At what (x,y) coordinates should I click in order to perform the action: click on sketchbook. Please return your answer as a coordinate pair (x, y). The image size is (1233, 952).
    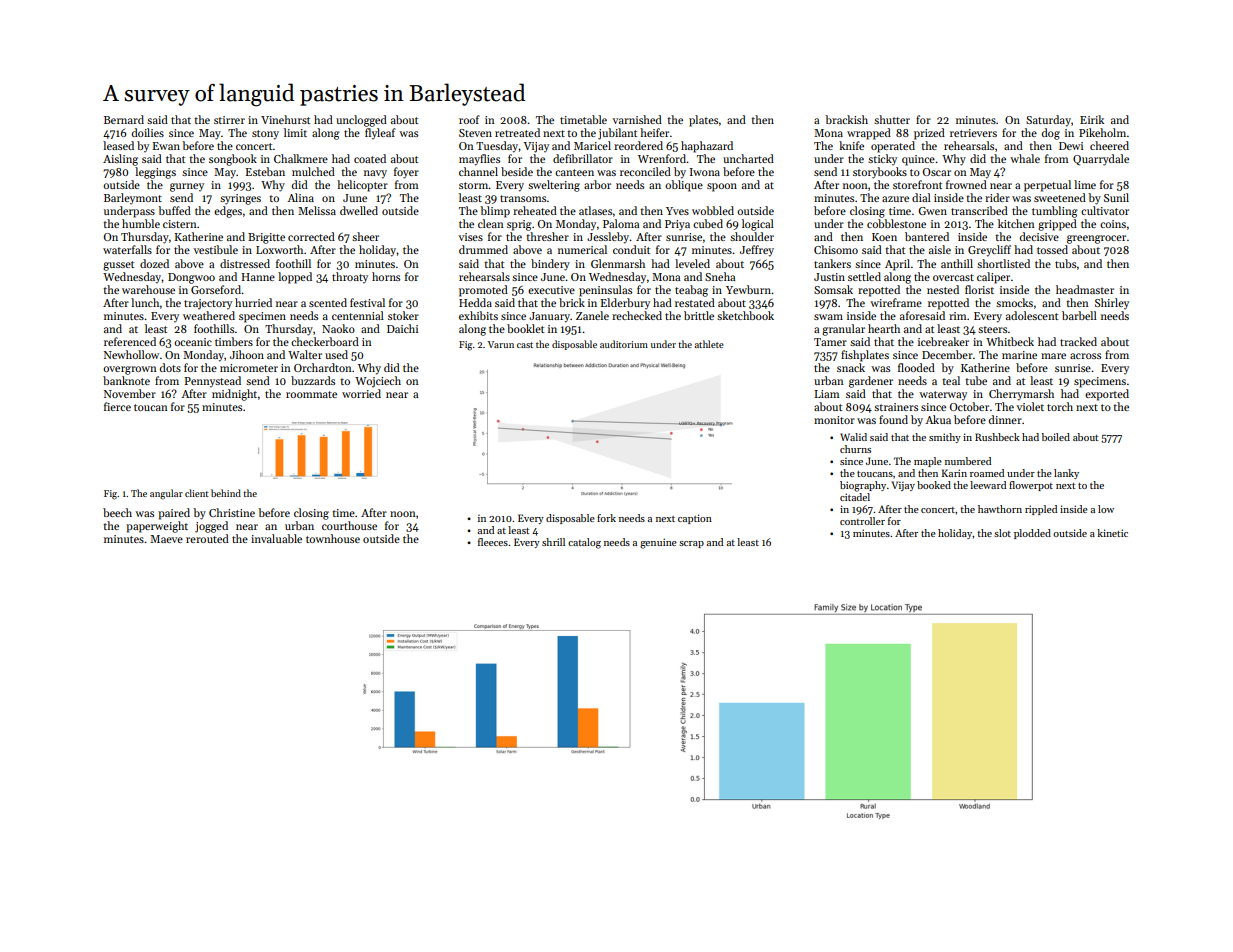
    Looking at the image, I should click on (745, 315).
